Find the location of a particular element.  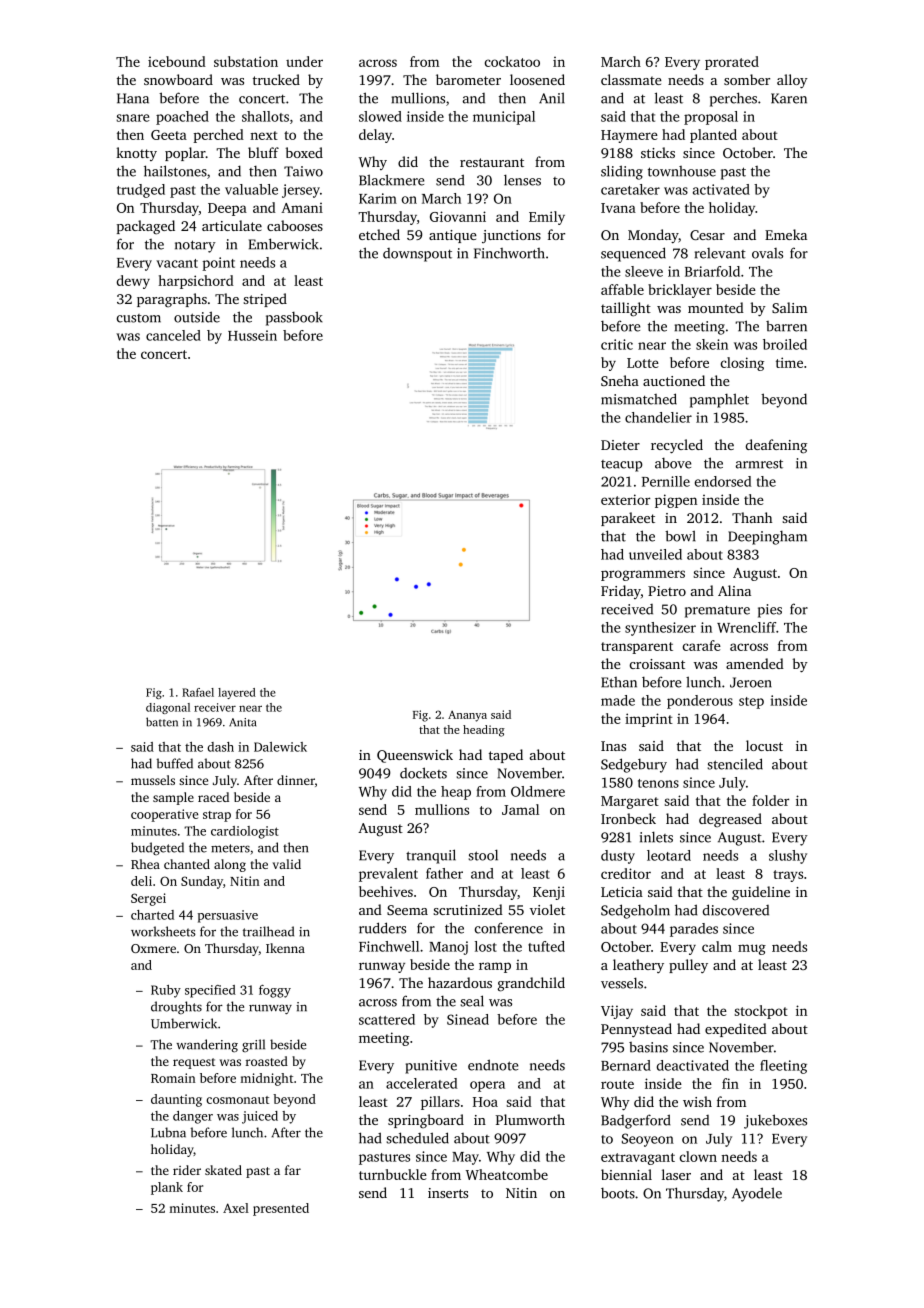

barometer is located at coordinates (468, 79).
